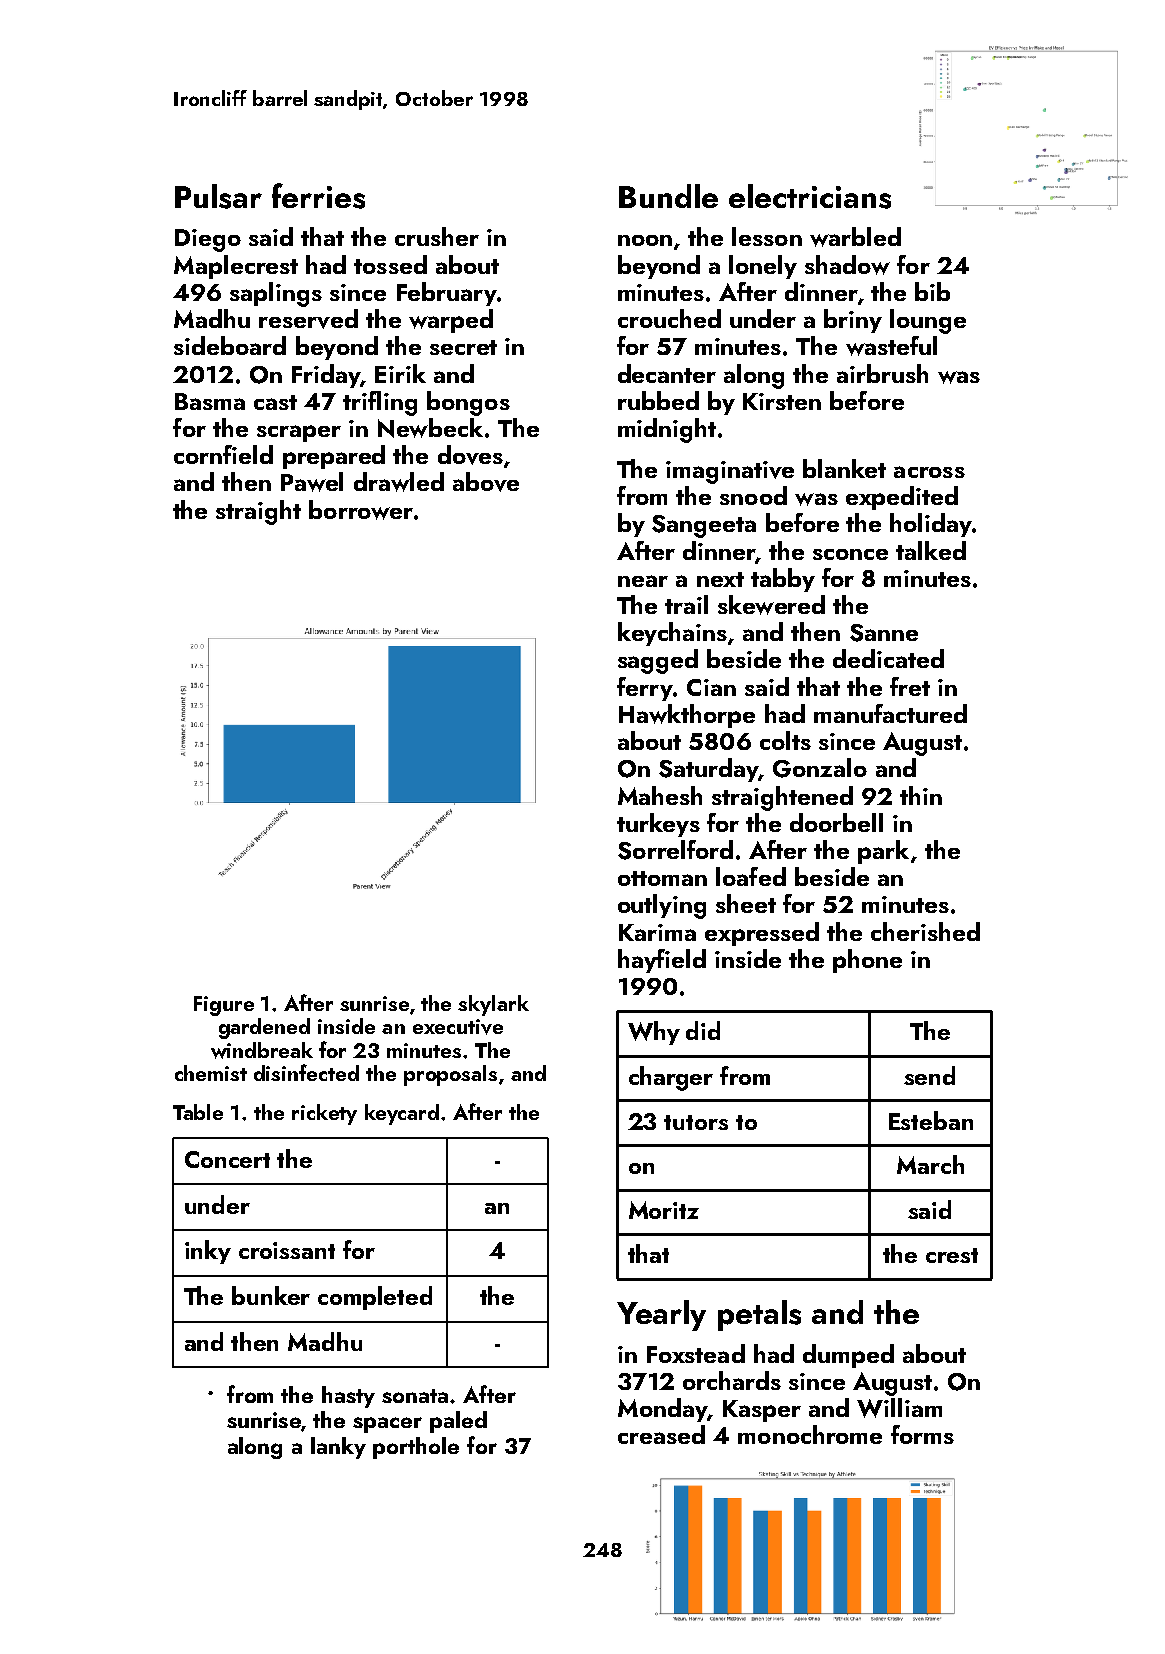 The height and width of the page is (1654, 1165). What do you see at coordinates (645, 240) in the page?
I see `noon` at bounding box center [645, 240].
